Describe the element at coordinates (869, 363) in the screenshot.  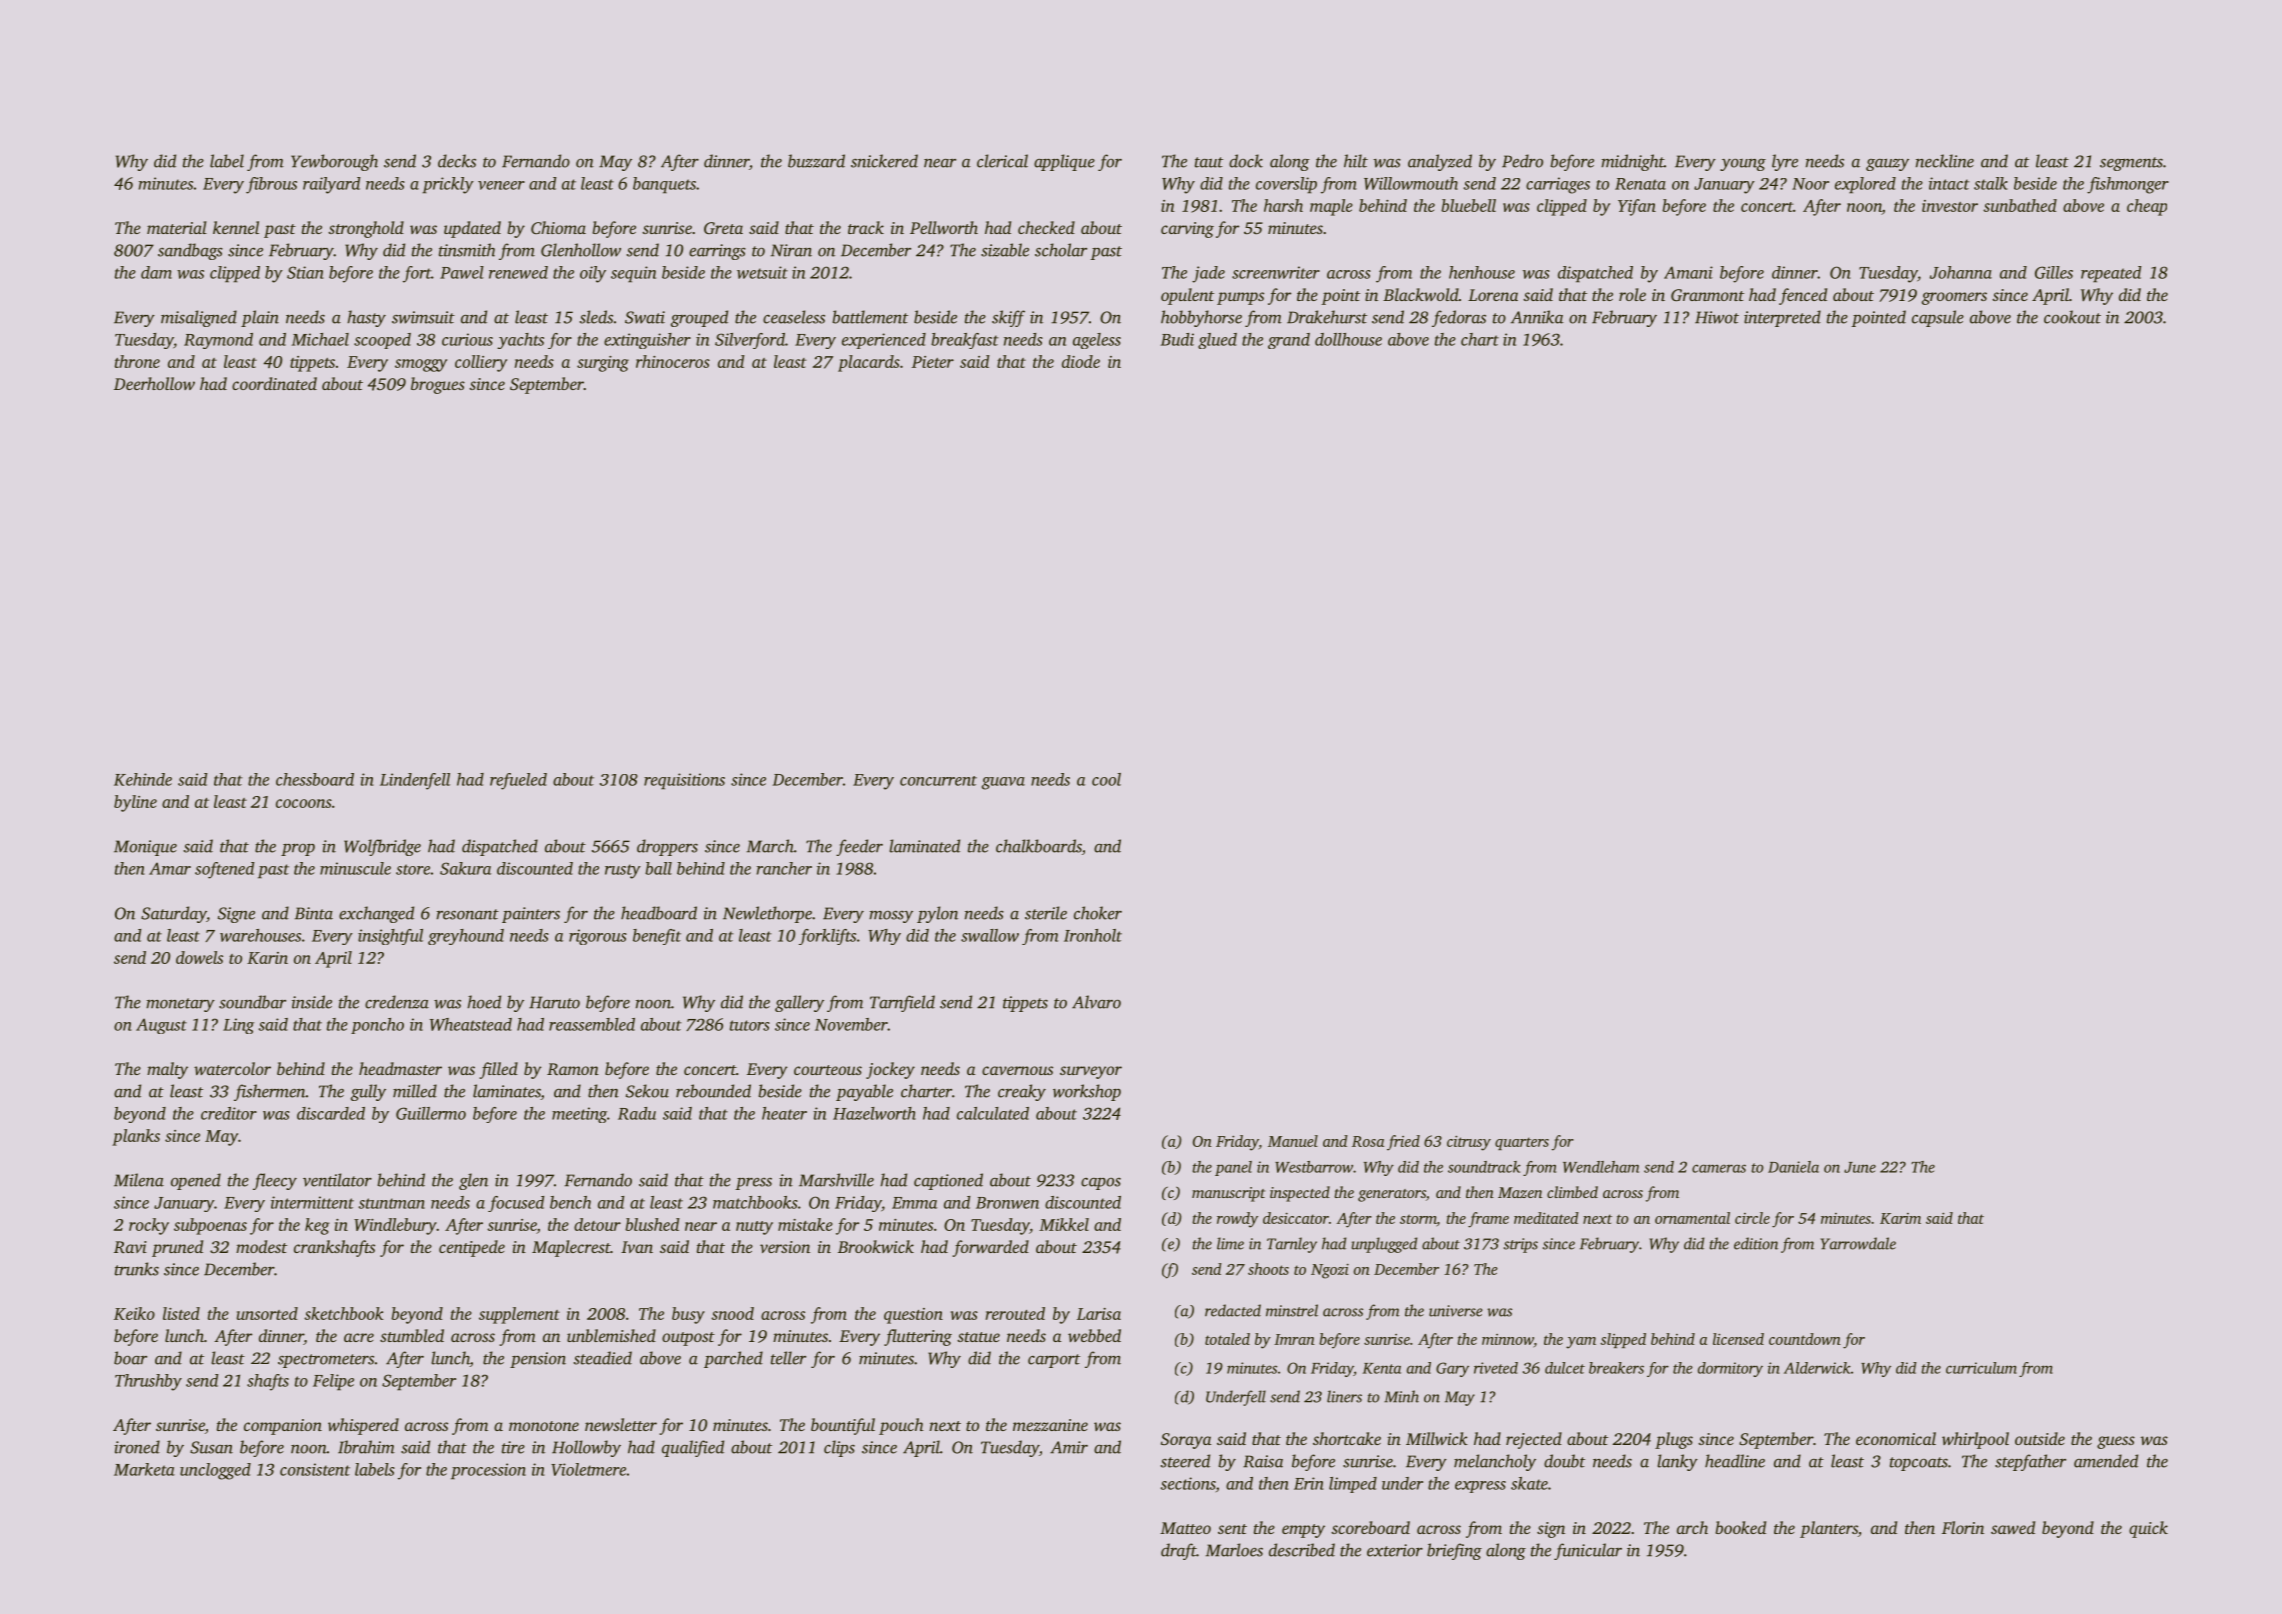
I see `placards` at that location.
